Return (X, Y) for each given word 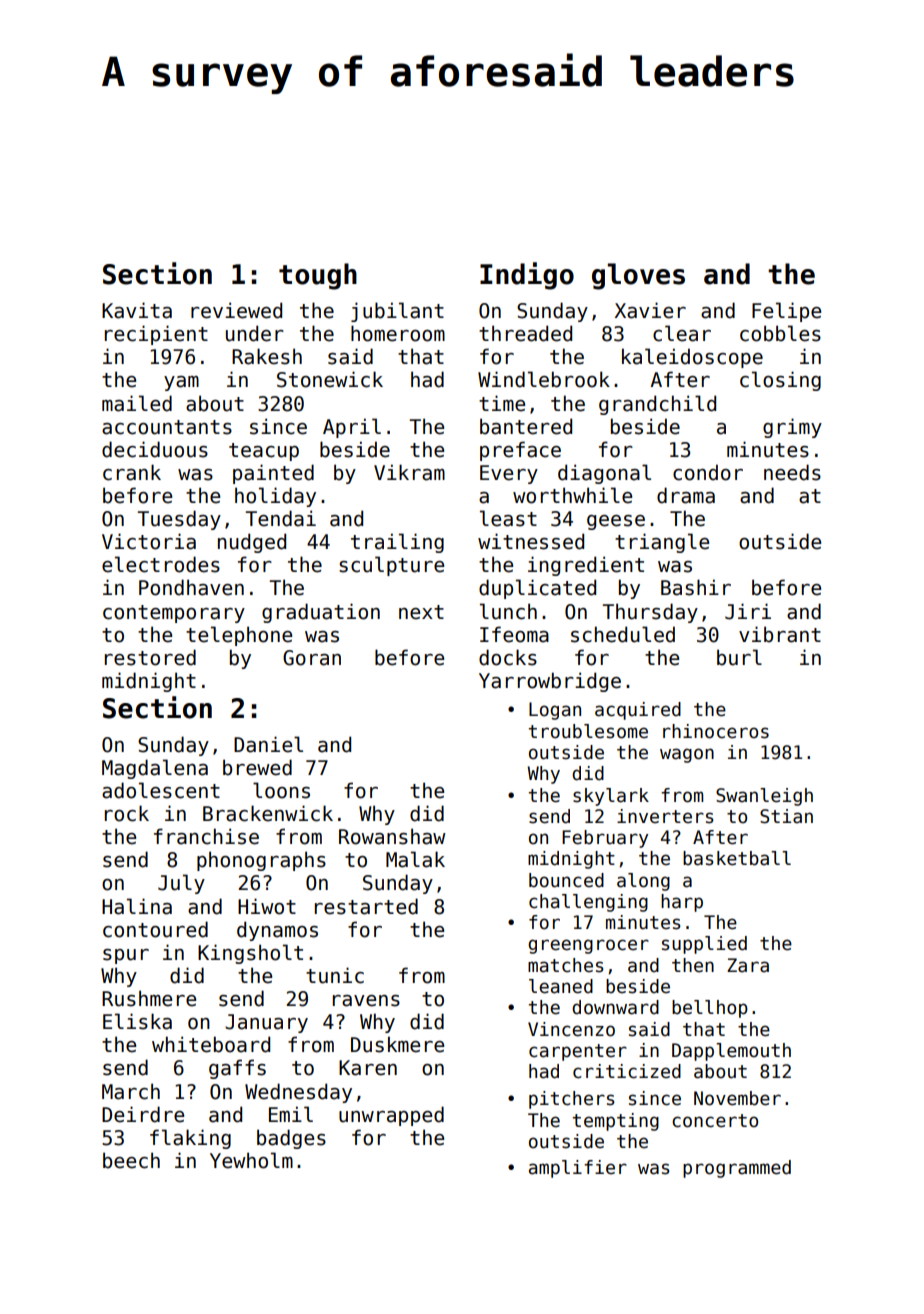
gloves (638, 276)
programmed (737, 1169)
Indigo (527, 276)
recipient (156, 335)
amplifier (578, 1169)
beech (131, 1160)
